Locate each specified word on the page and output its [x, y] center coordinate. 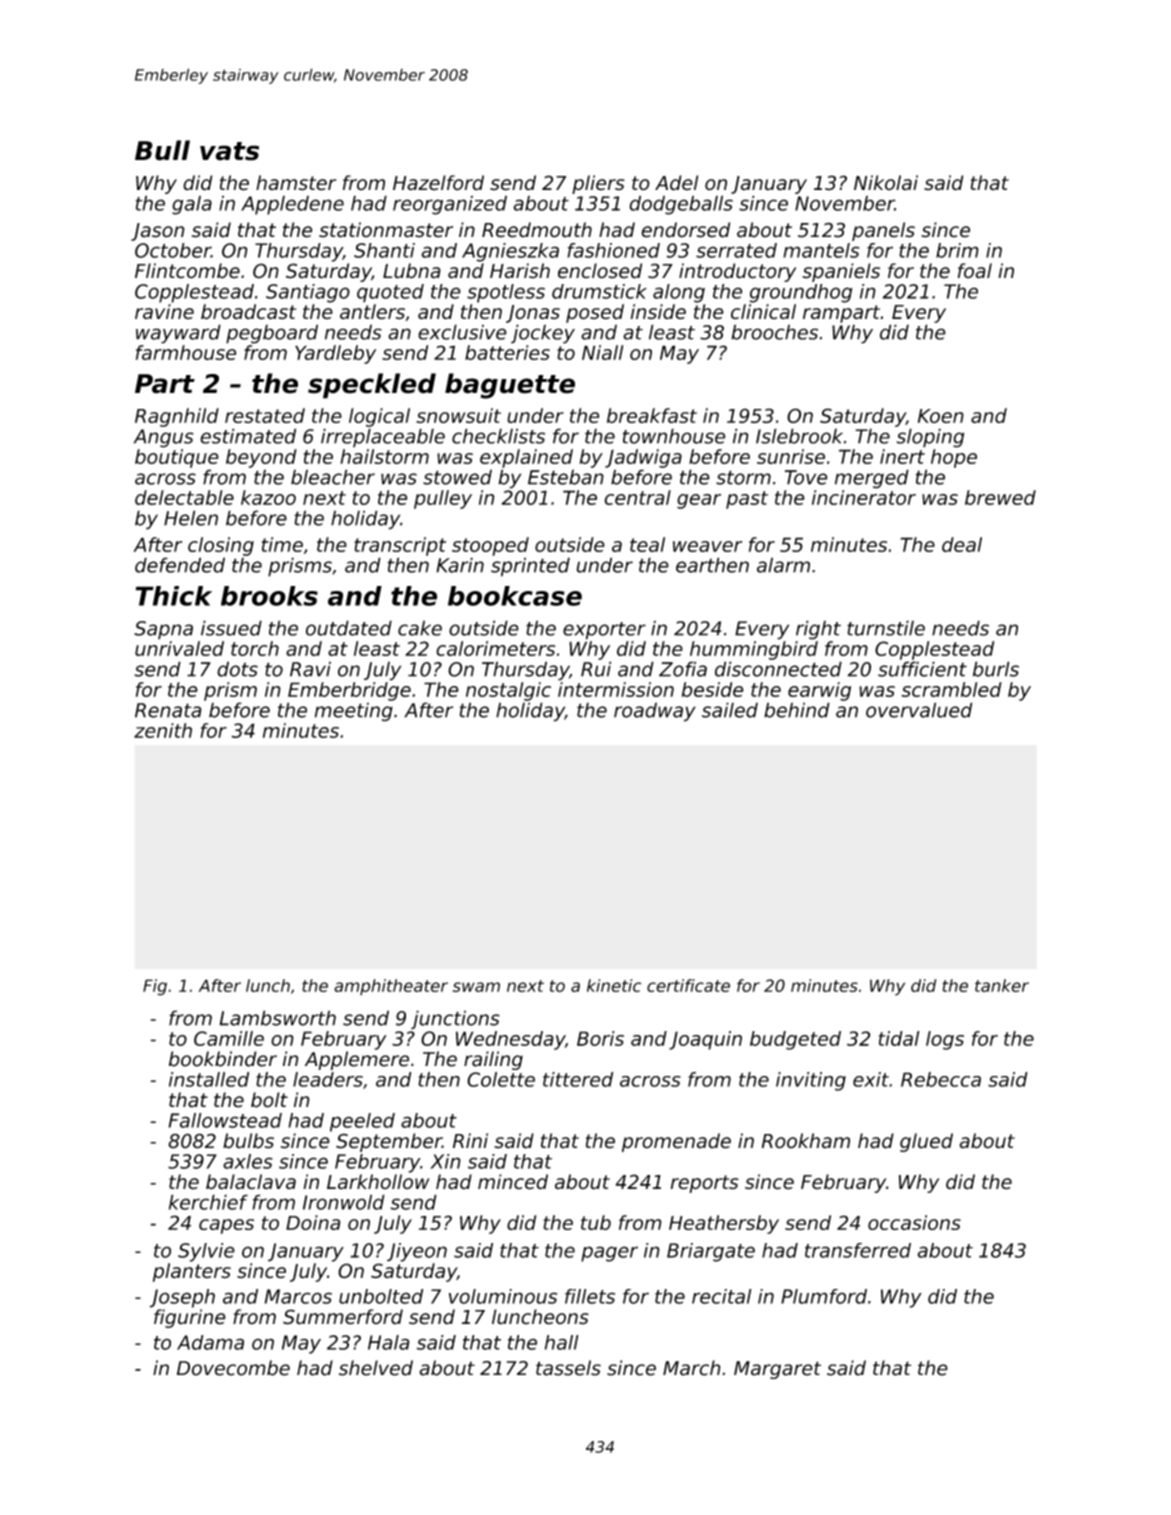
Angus [164, 438]
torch [255, 648]
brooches [774, 332]
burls [996, 669]
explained [526, 458]
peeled [362, 1122]
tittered [578, 1079]
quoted [390, 293]
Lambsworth [277, 1018]
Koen [941, 416]
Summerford [343, 1317]
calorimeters [495, 648]
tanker [1002, 985]
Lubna [412, 271]
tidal [899, 1038]
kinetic [614, 985]
